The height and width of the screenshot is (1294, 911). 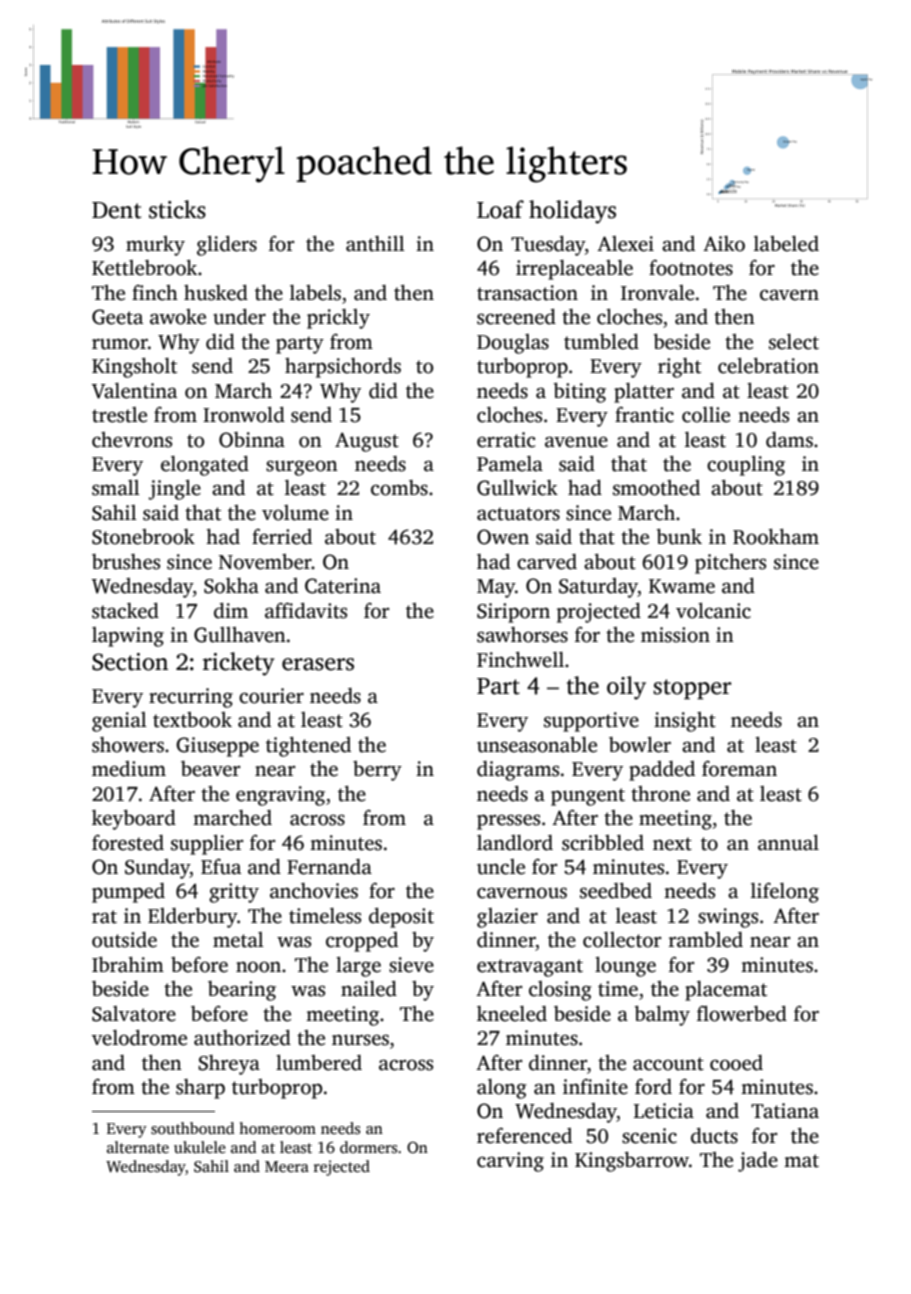 What do you see at coordinates (518, 514) in the screenshot?
I see `actuators` at bounding box center [518, 514].
